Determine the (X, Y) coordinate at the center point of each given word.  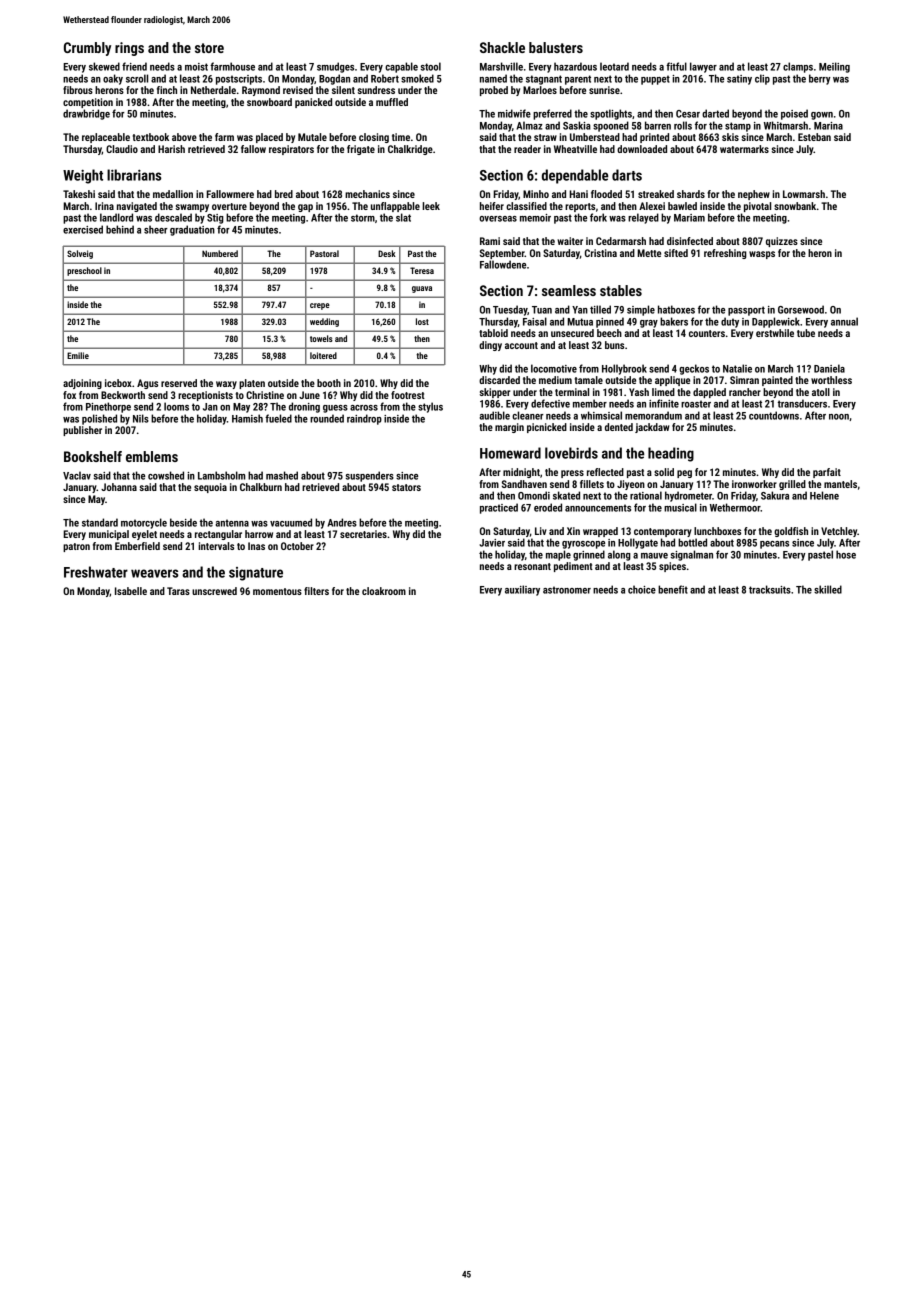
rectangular (218, 535)
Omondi (534, 495)
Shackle (502, 47)
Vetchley (839, 532)
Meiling (834, 67)
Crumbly (87, 49)
